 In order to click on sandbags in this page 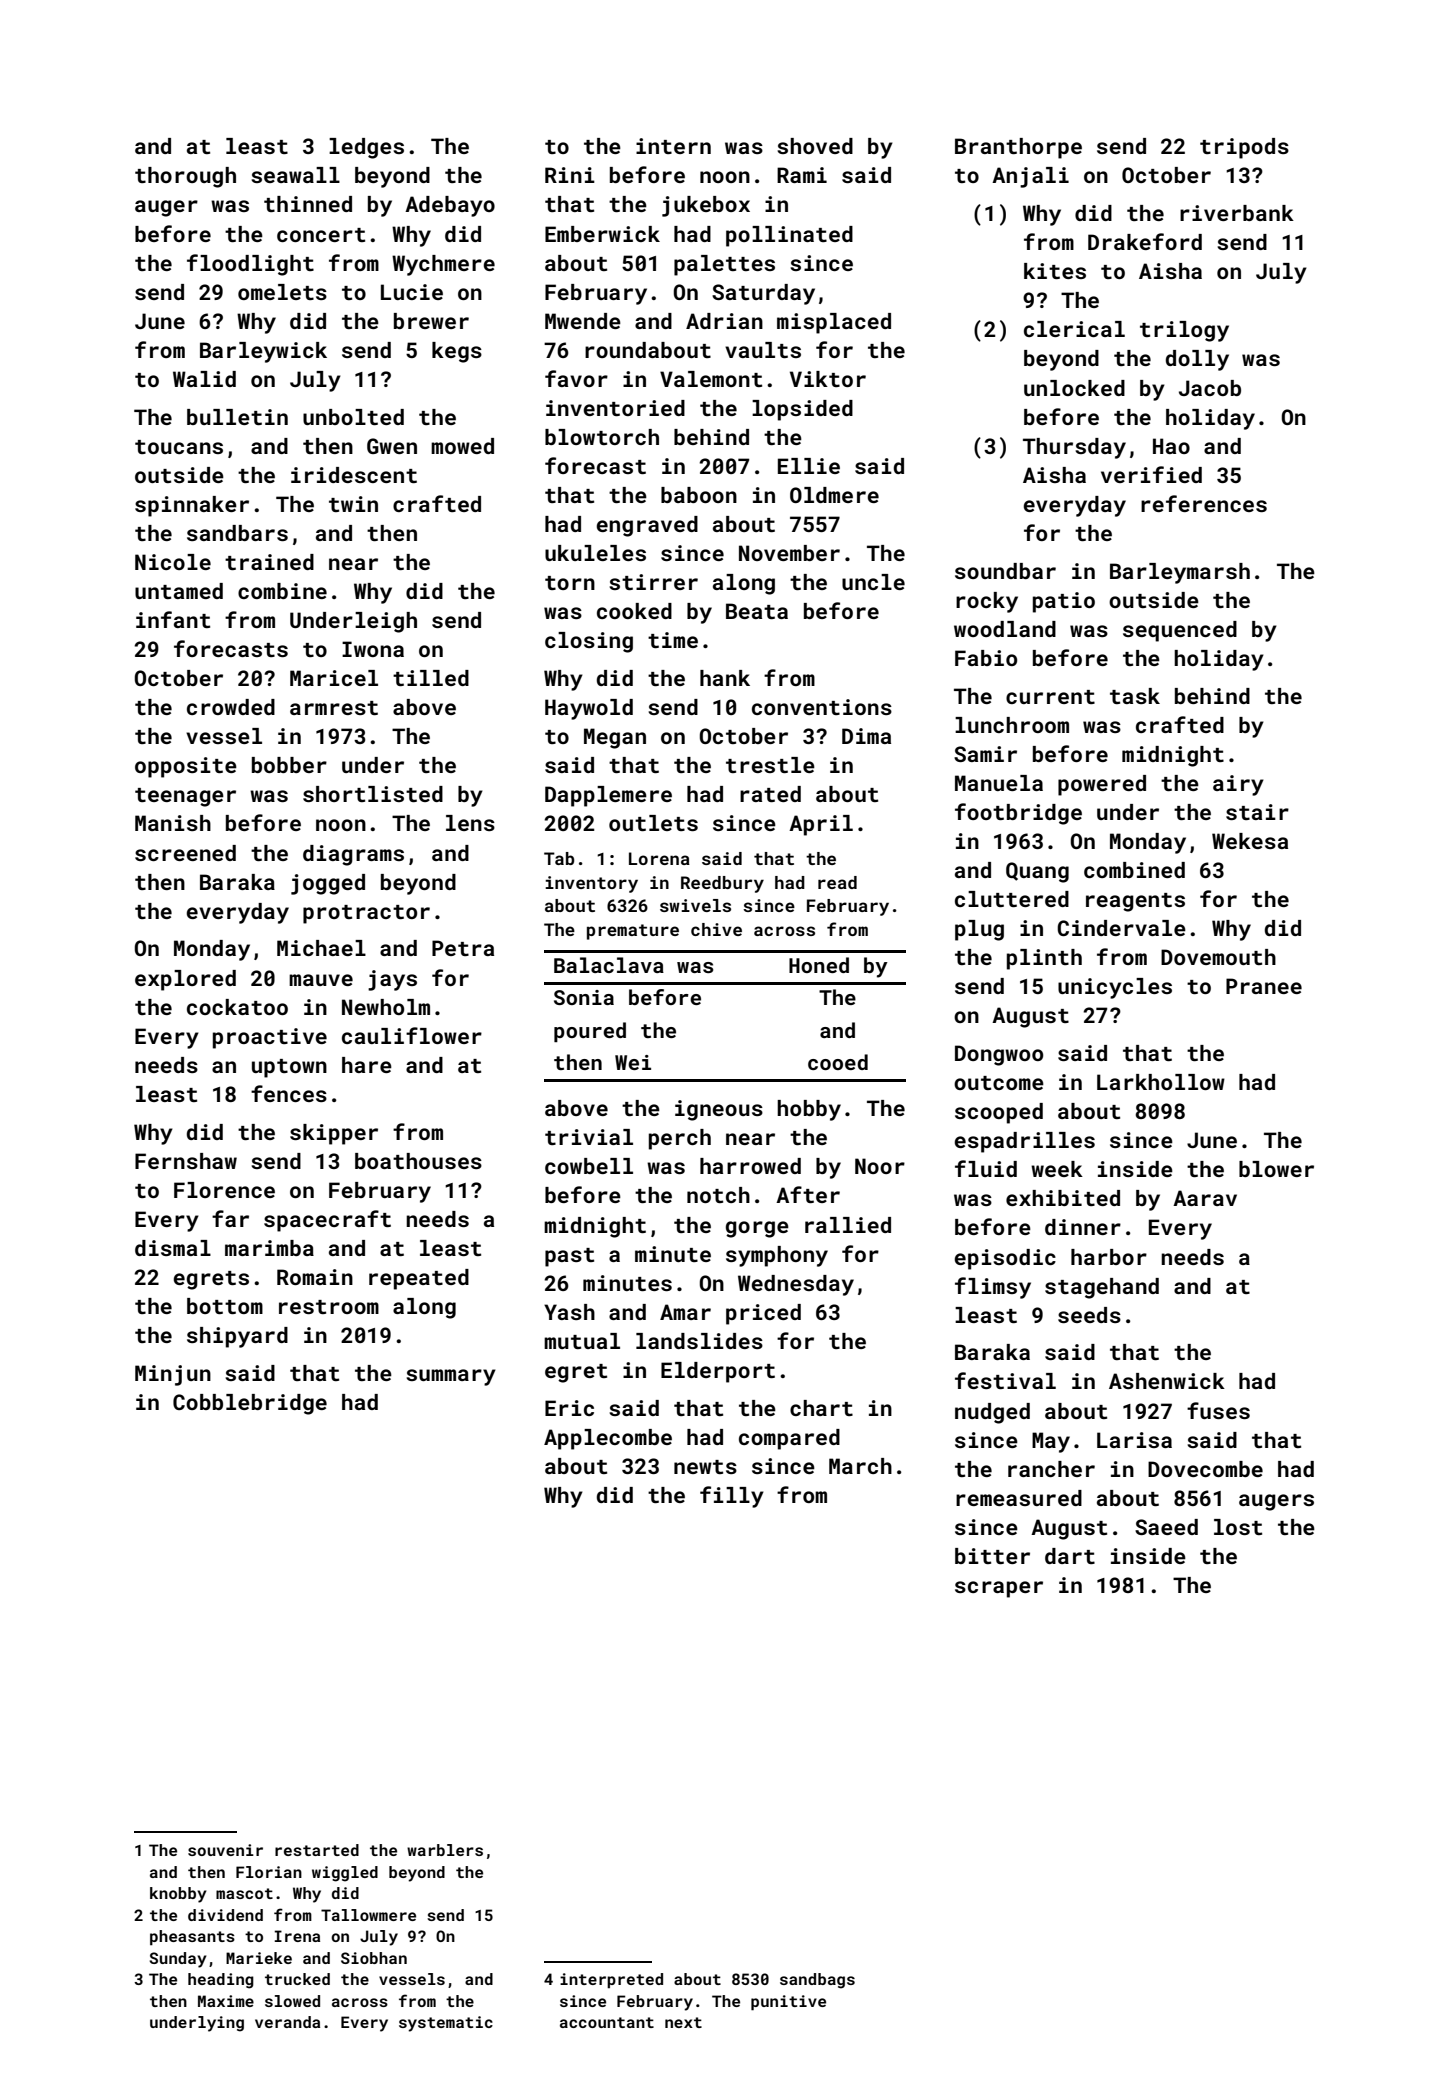, I will do `click(817, 1981)`.
